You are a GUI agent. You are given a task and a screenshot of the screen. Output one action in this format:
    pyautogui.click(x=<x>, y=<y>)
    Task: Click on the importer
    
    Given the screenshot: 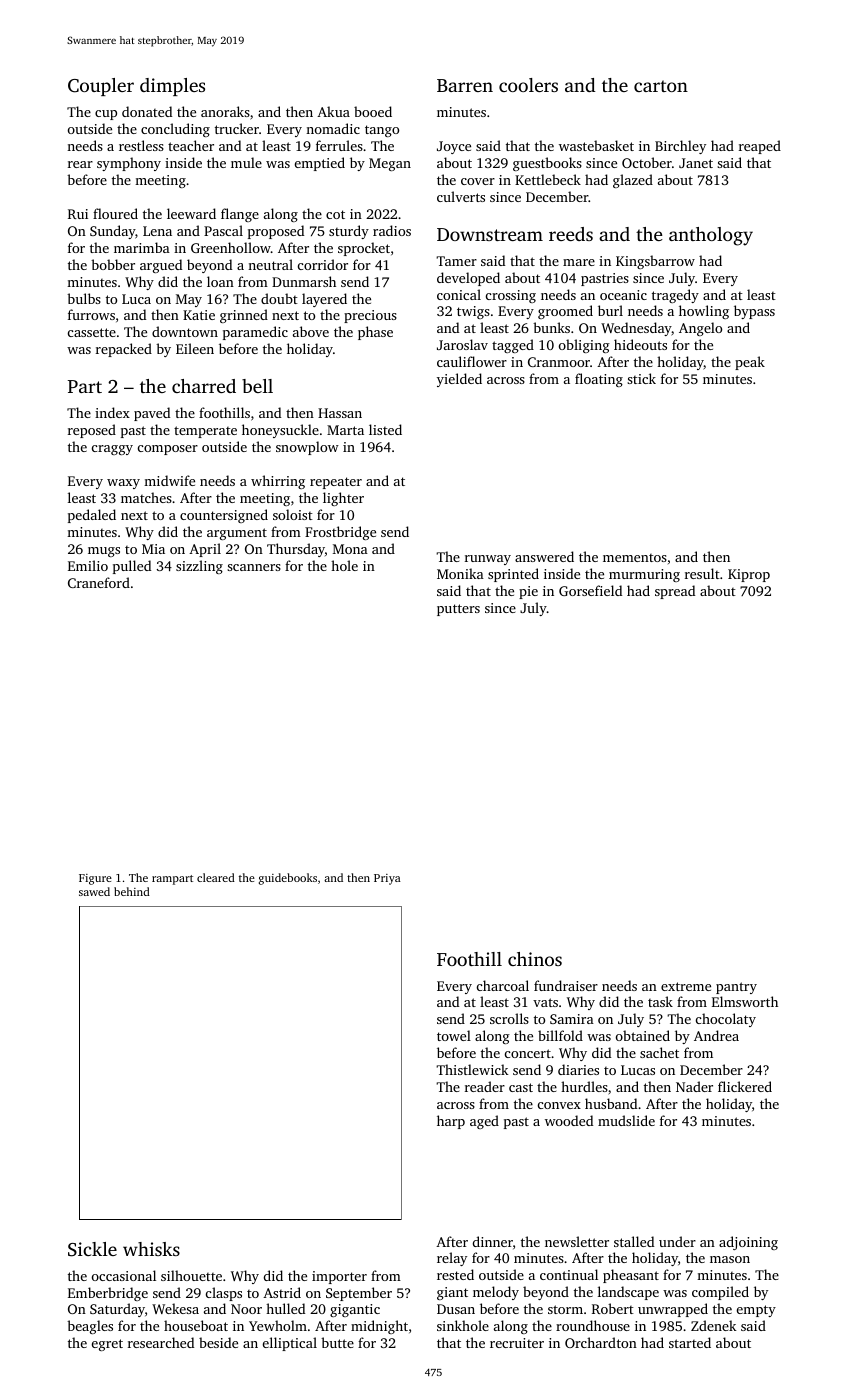 What is the action you would take?
    pyautogui.click(x=339, y=1277)
